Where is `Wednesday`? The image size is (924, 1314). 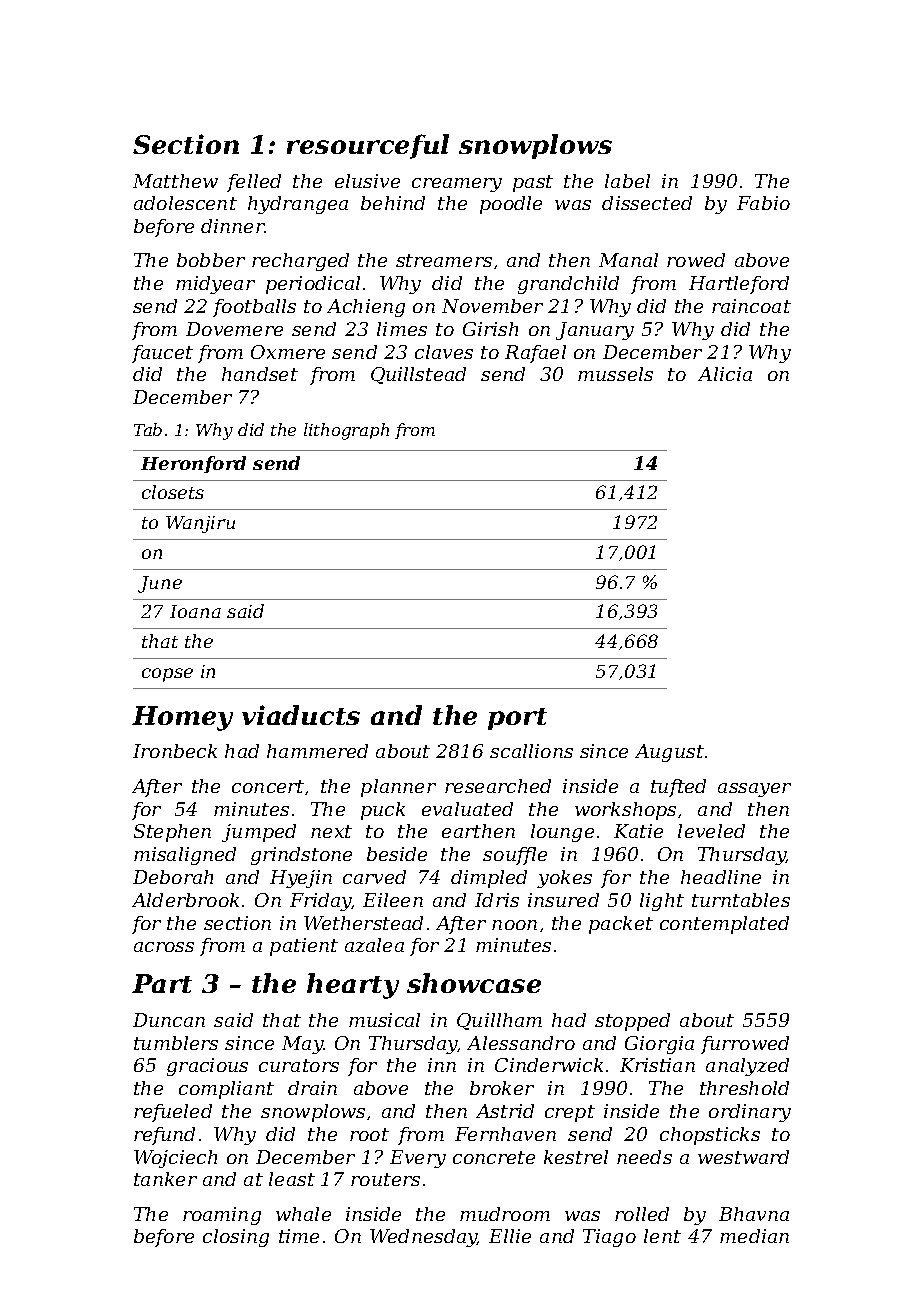
Wednesday is located at coordinates (423, 1238).
